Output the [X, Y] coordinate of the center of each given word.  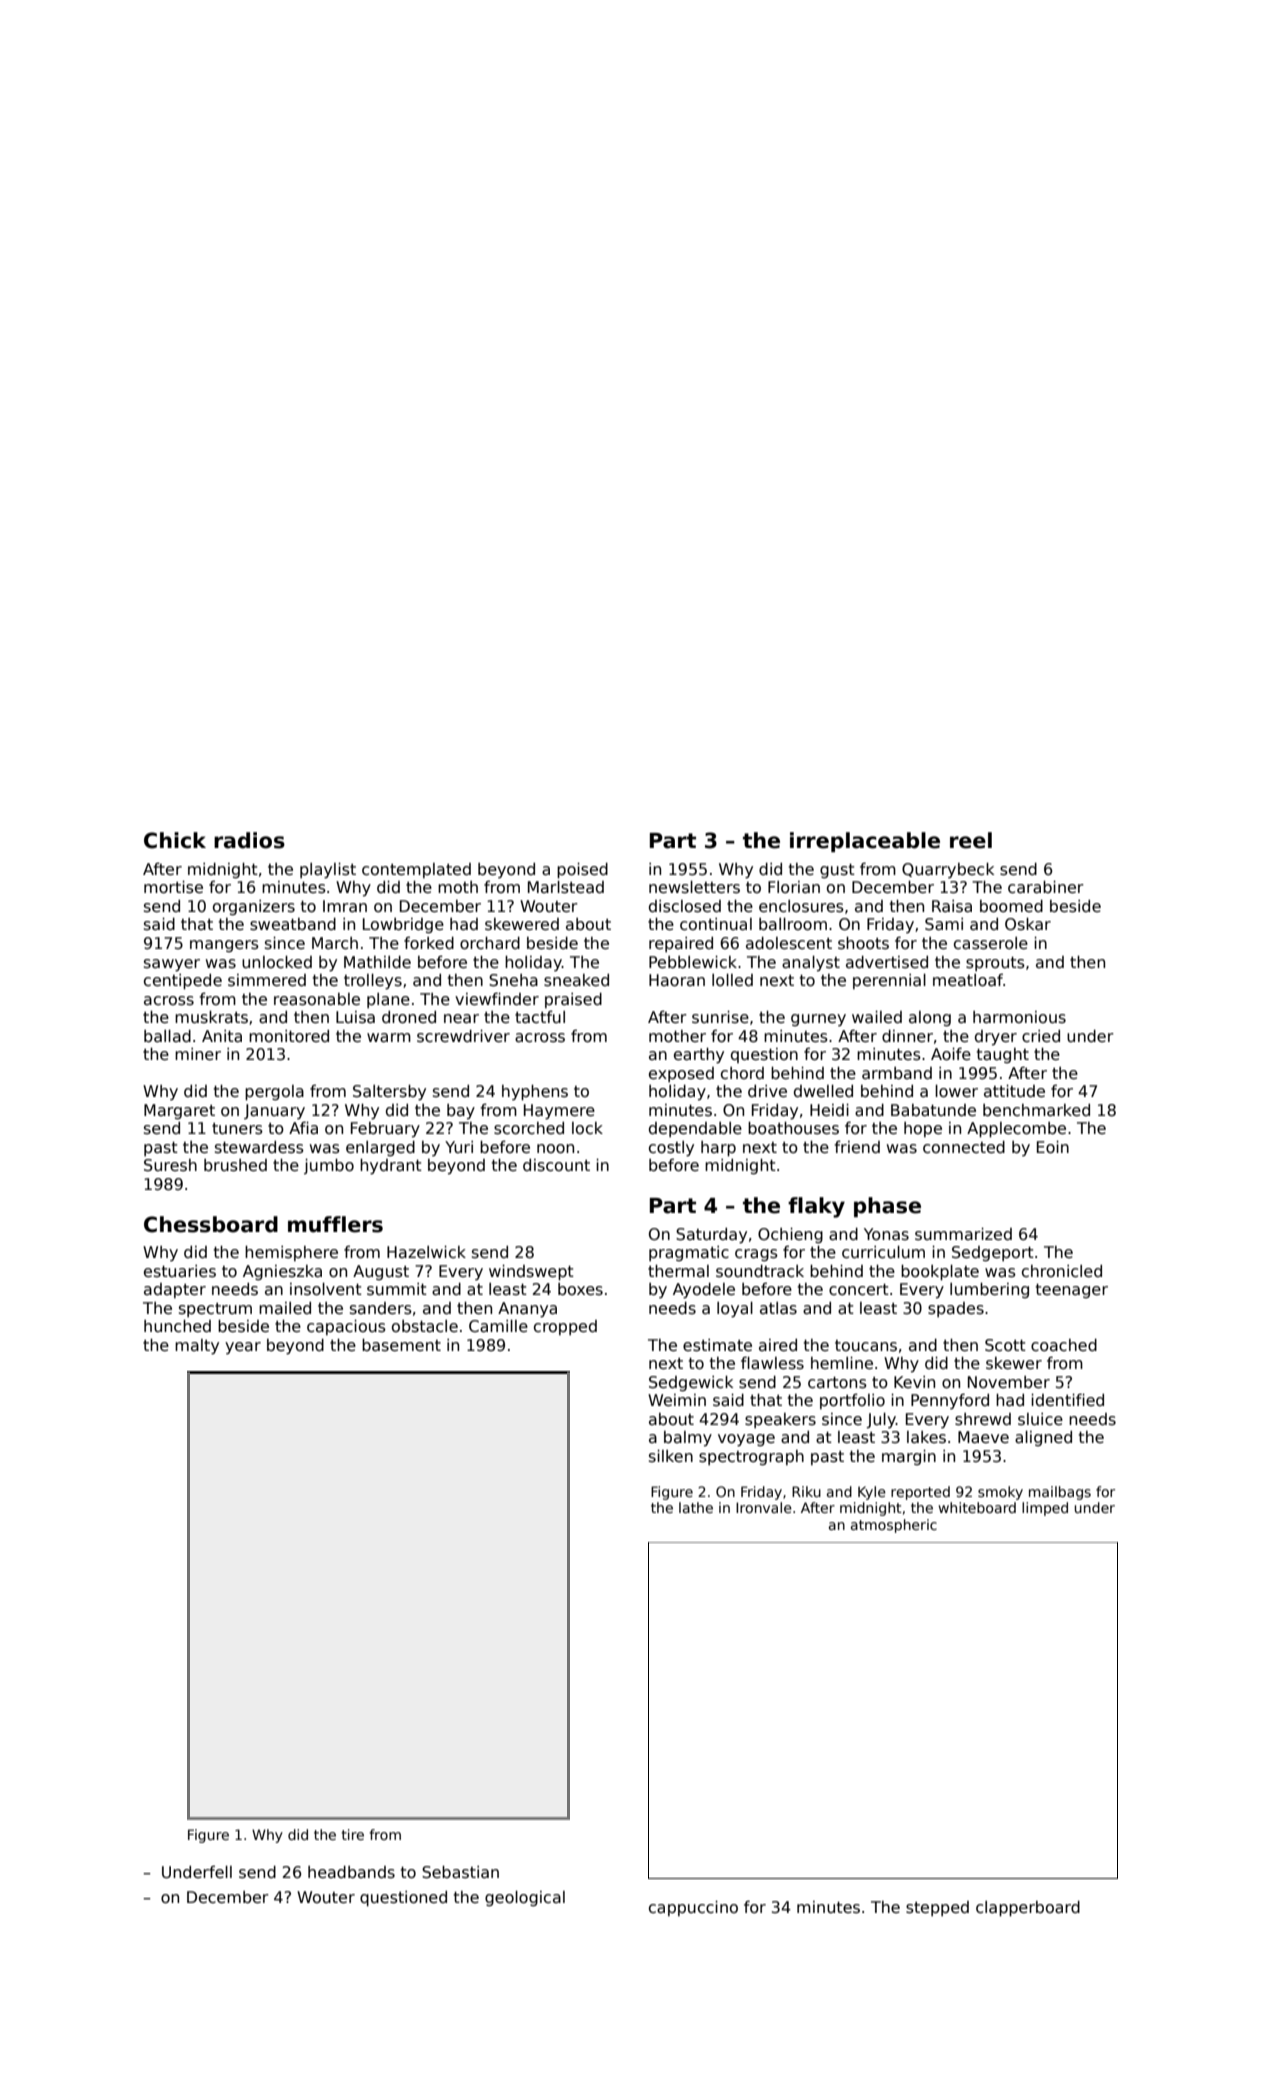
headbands [351, 1872]
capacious [346, 1327]
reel [971, 840]
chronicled [1062, 1271]
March [335, 943]
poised [582, 871]
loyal [735, 1310]
